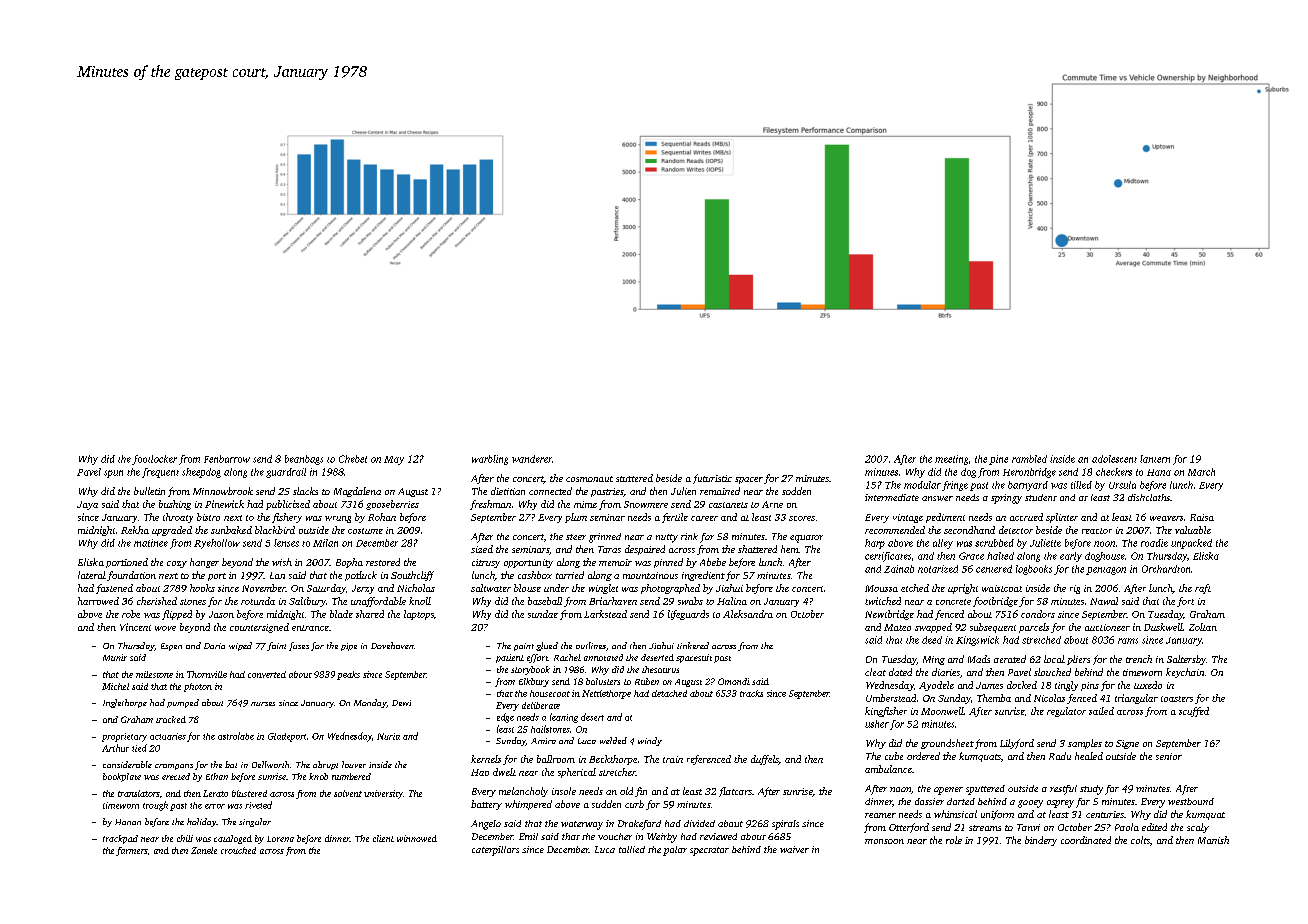 The width and height of the screenshot is (1308, 924). Describe the element at coordinates (922, 485) in the screenshot. I see `modular` at that location.
